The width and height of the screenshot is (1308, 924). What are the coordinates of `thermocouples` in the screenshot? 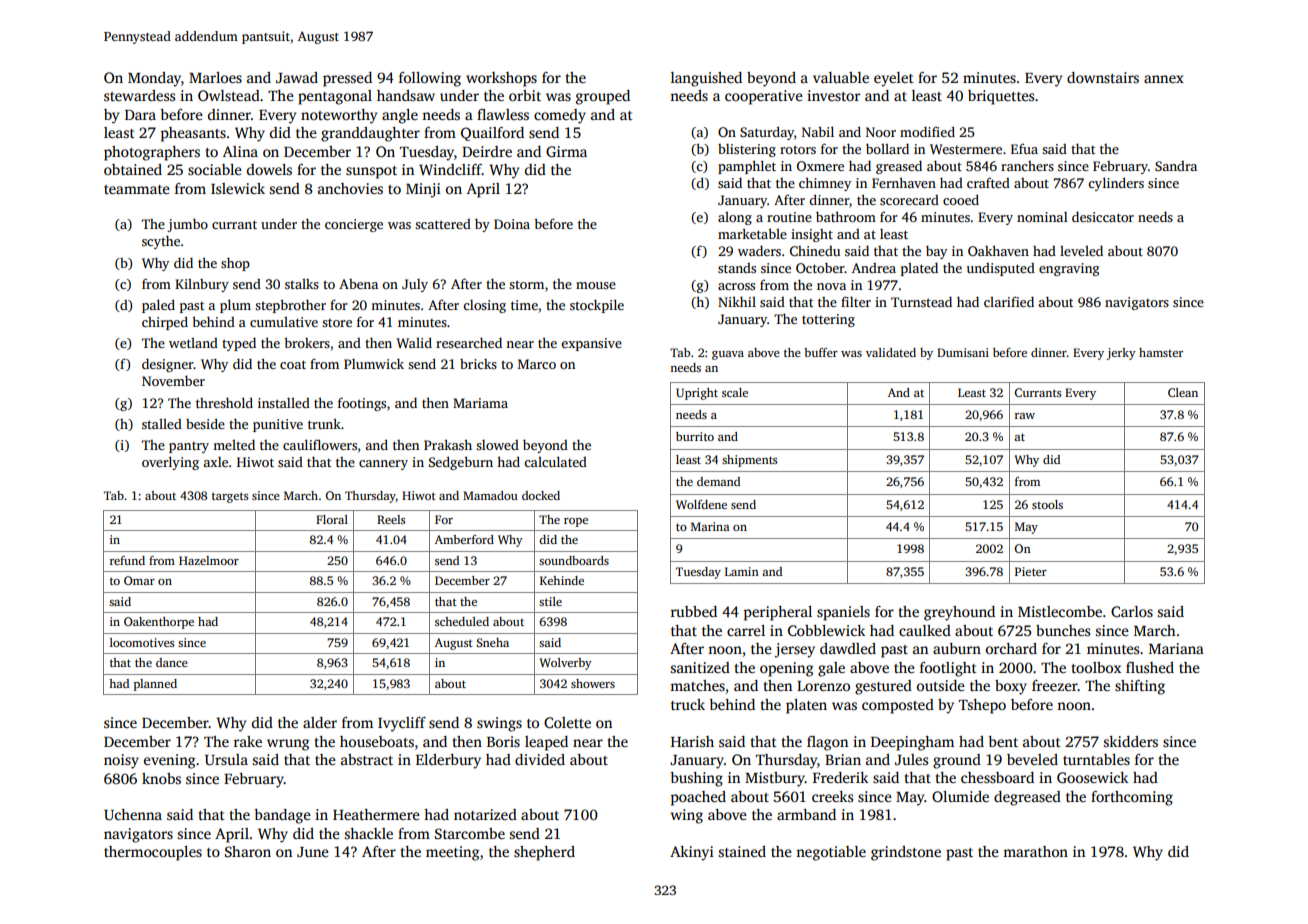 It's located at (153, 853).
